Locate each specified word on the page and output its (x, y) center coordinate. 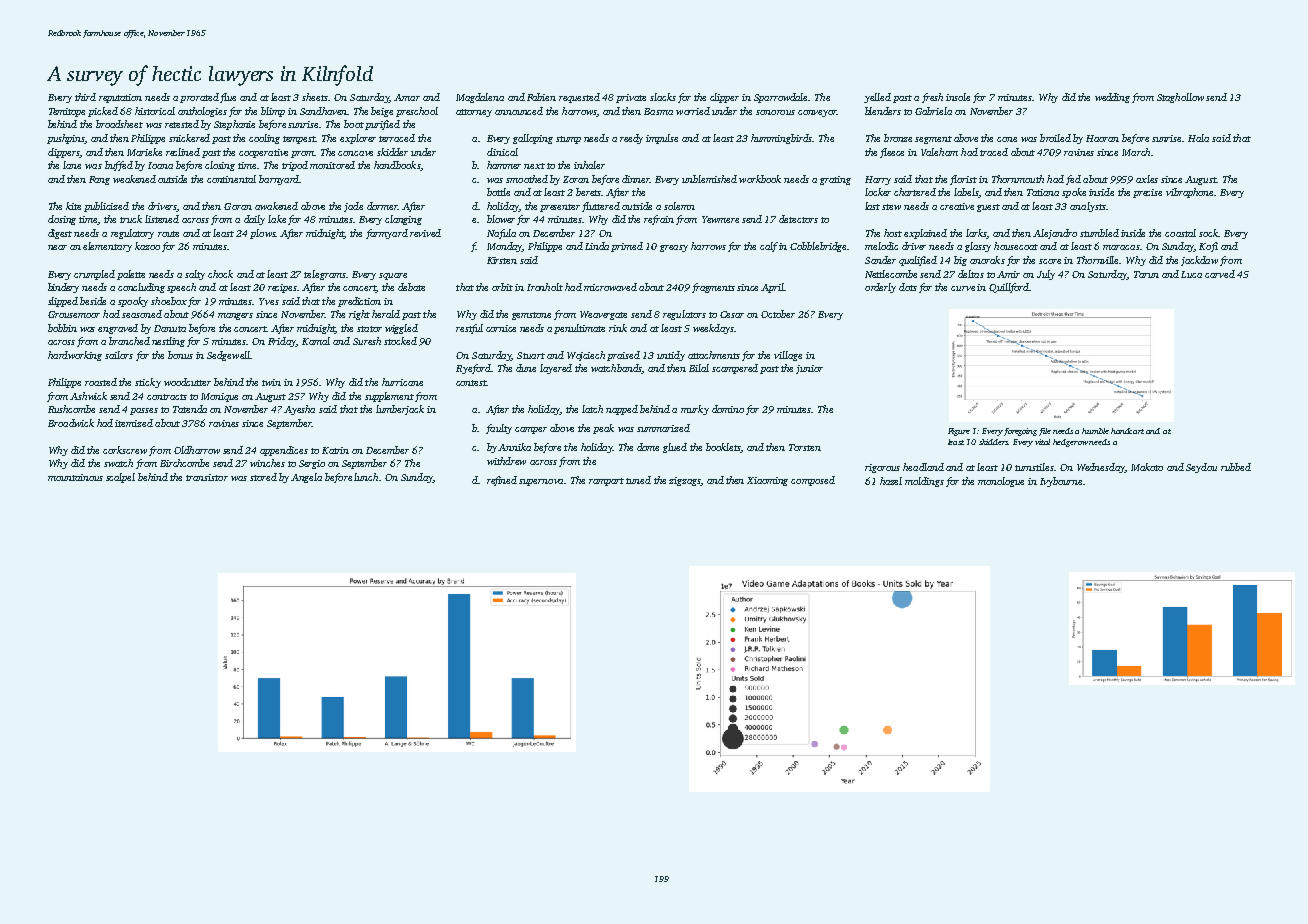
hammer (504, 165)
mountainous (75, 477)
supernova (541, 482)
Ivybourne (1061, 482)
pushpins (66, 139)
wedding (1112, 98)
